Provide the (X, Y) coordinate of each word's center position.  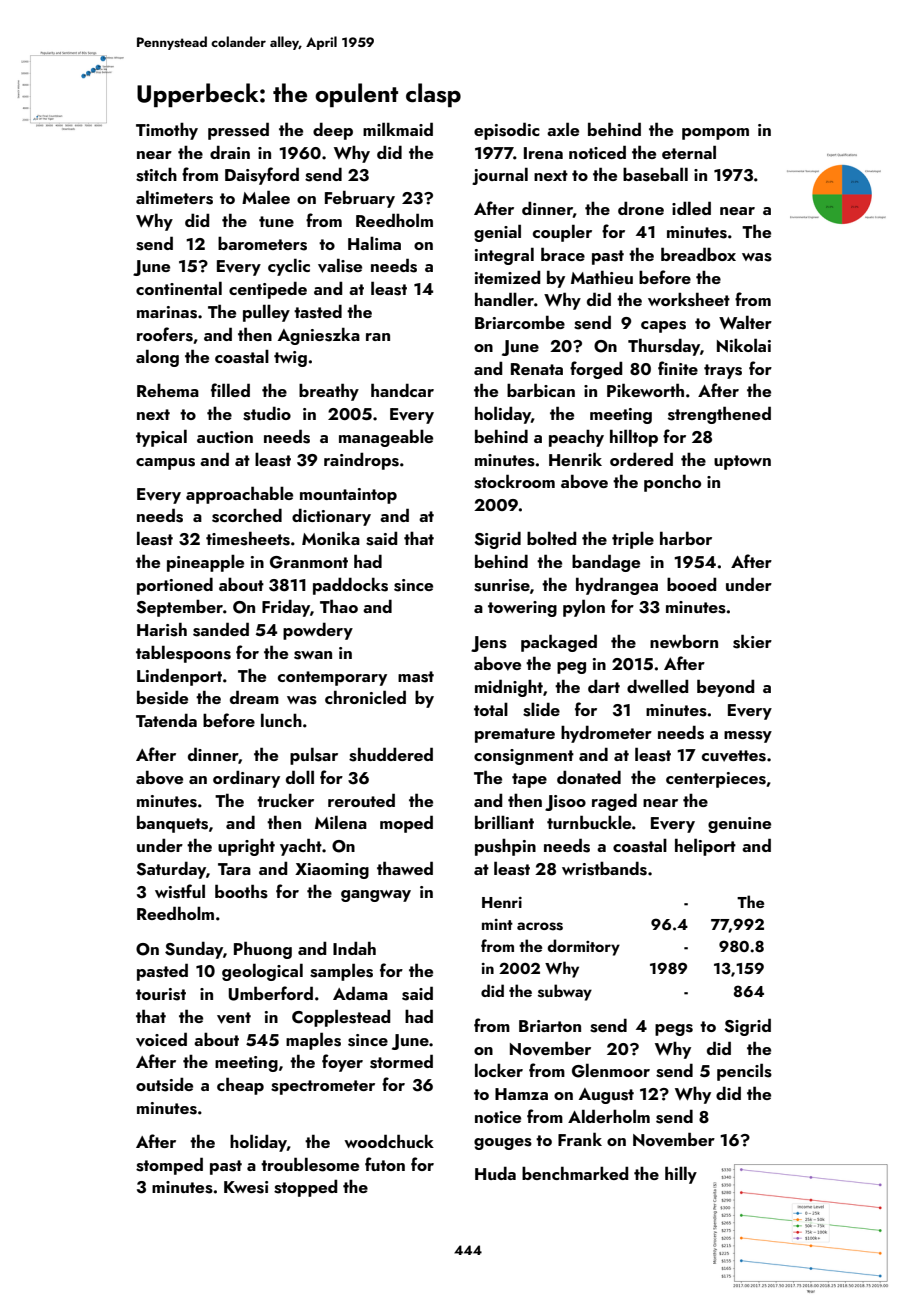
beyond (726, 688)
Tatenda (166, 720)
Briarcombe (520, 322)
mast (416, 677)
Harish (162, 629)
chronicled (365, 697)
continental (179, 288)
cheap (240, 1086)
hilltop (634, 438)
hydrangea (617, 586)
